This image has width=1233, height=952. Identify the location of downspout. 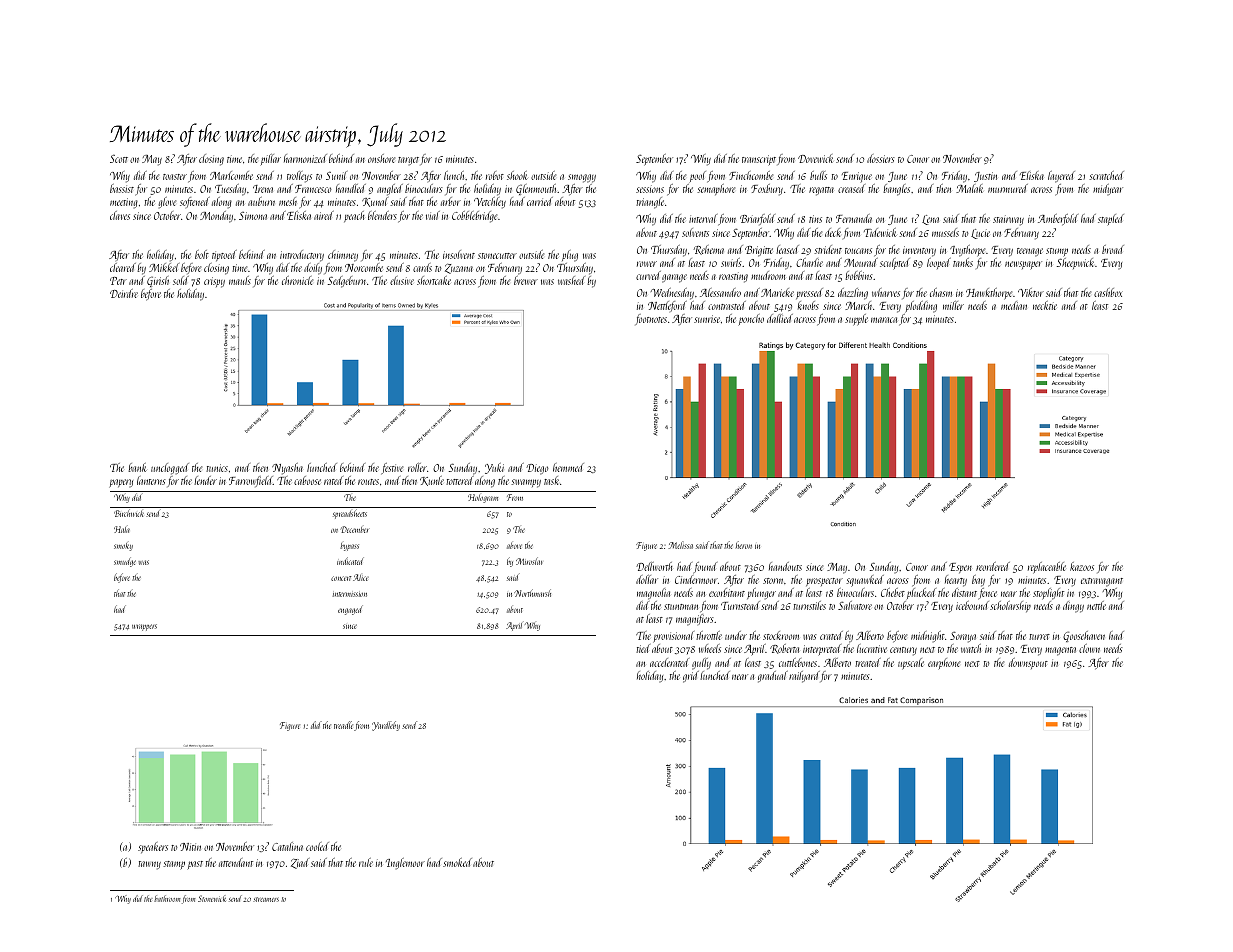
(1028, 663).
